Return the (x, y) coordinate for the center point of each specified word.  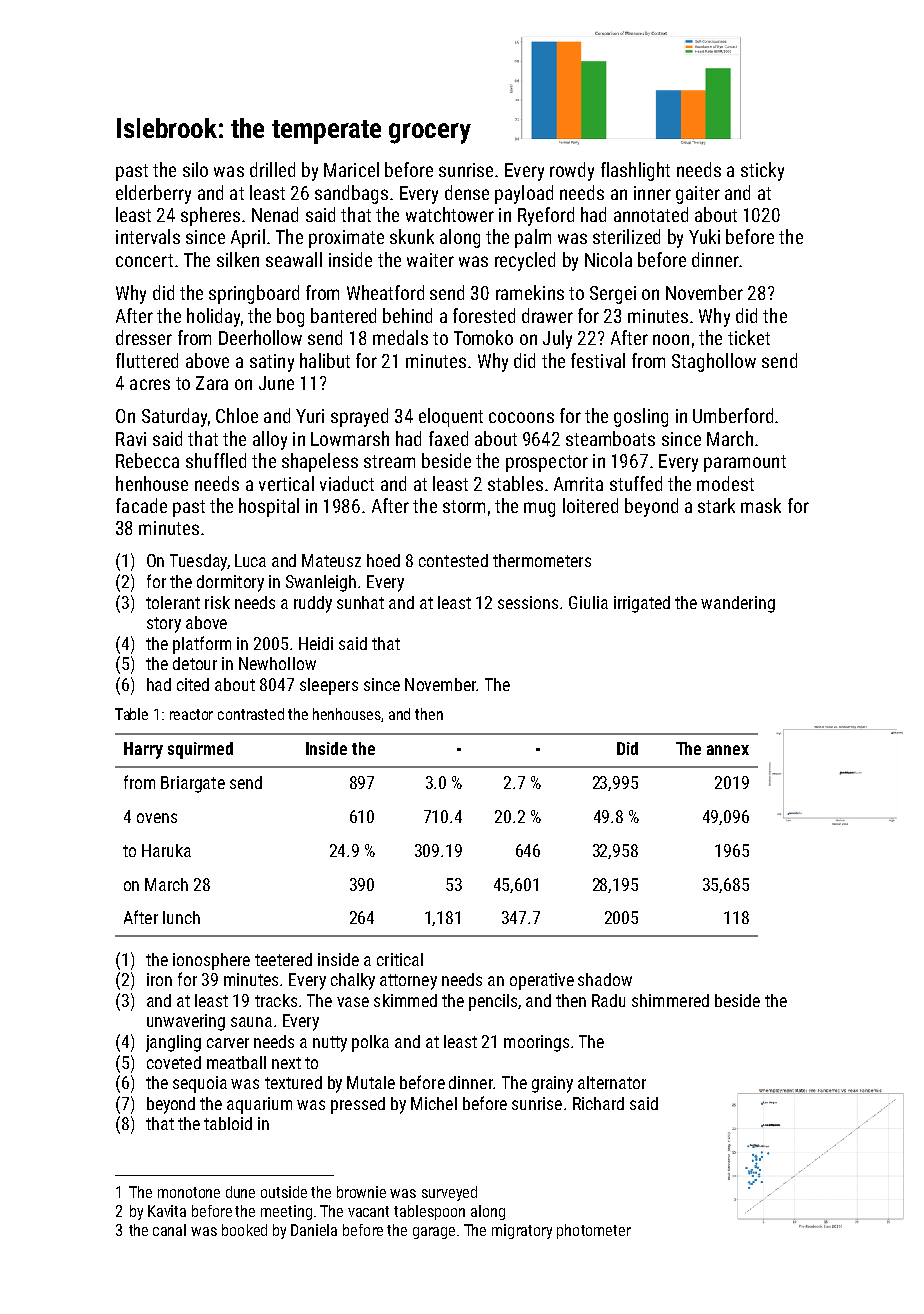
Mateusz (331, 560)
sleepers (329, 686)
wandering (738, 604)
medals (400, 337)
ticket (749, 337)
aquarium (259, 1105)
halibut (325, 360)
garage (434, 1233)
